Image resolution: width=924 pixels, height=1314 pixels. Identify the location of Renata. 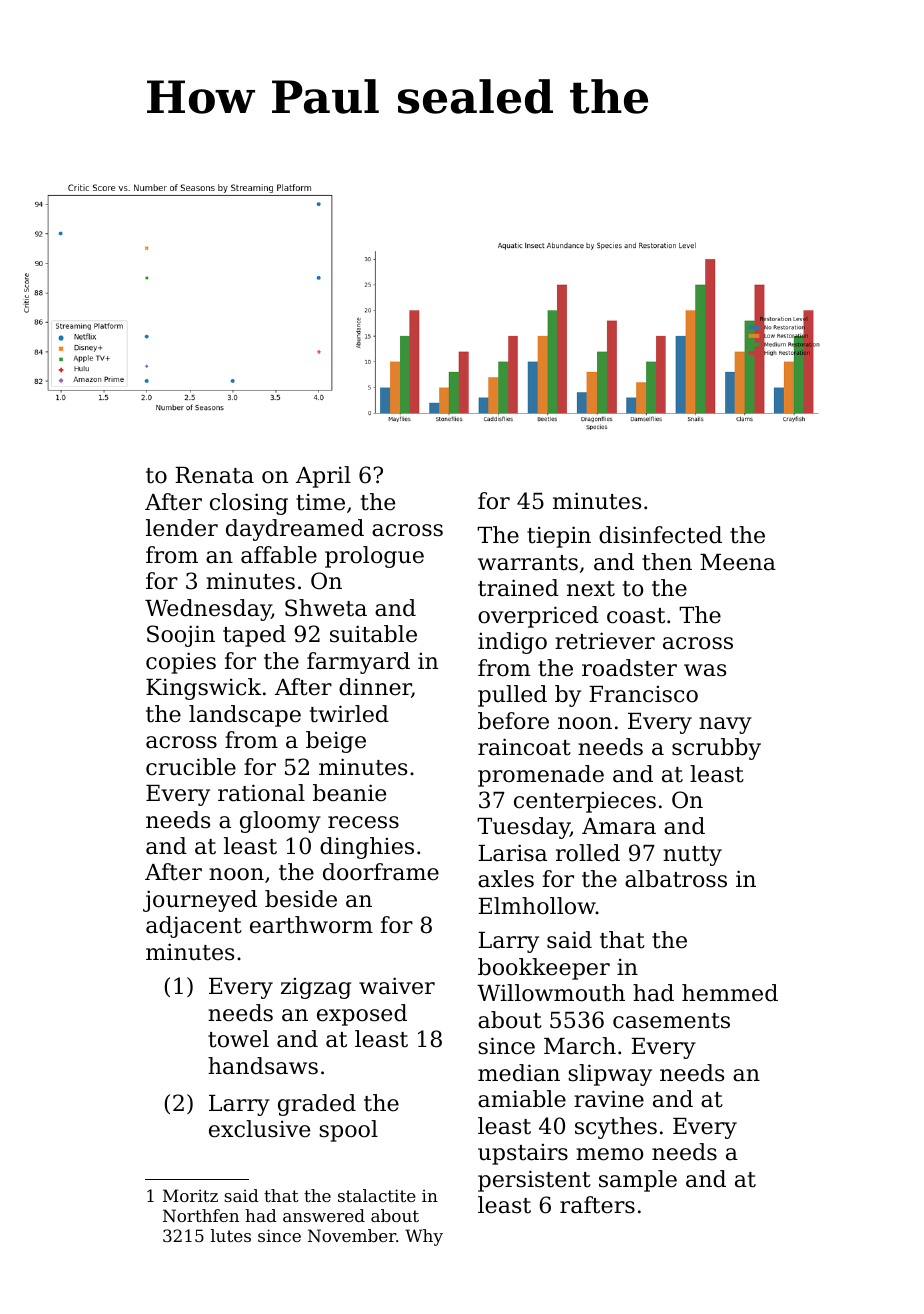
(214, 475).
